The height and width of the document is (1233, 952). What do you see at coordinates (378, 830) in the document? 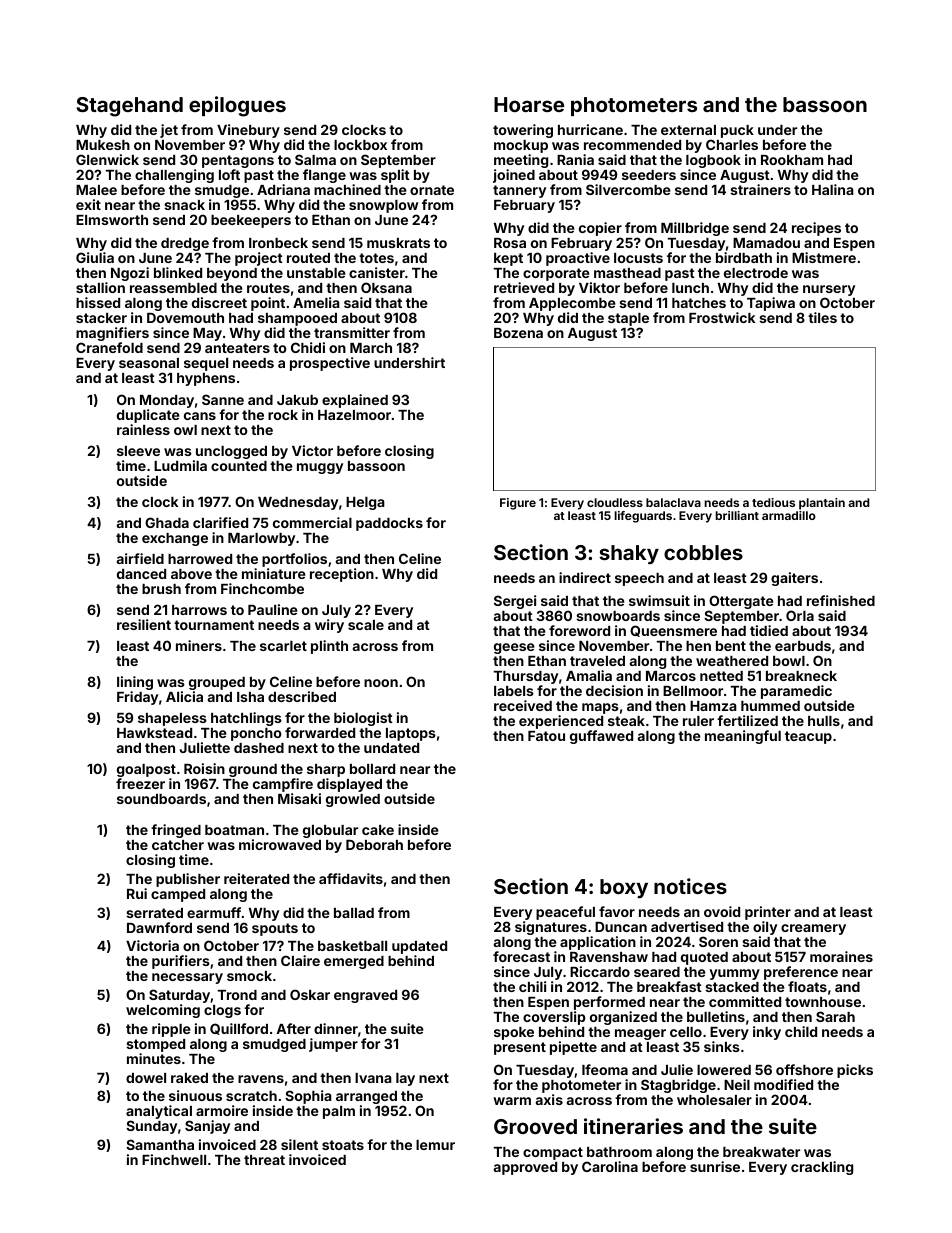
I see `cake` at bounding box center [378, 830].
